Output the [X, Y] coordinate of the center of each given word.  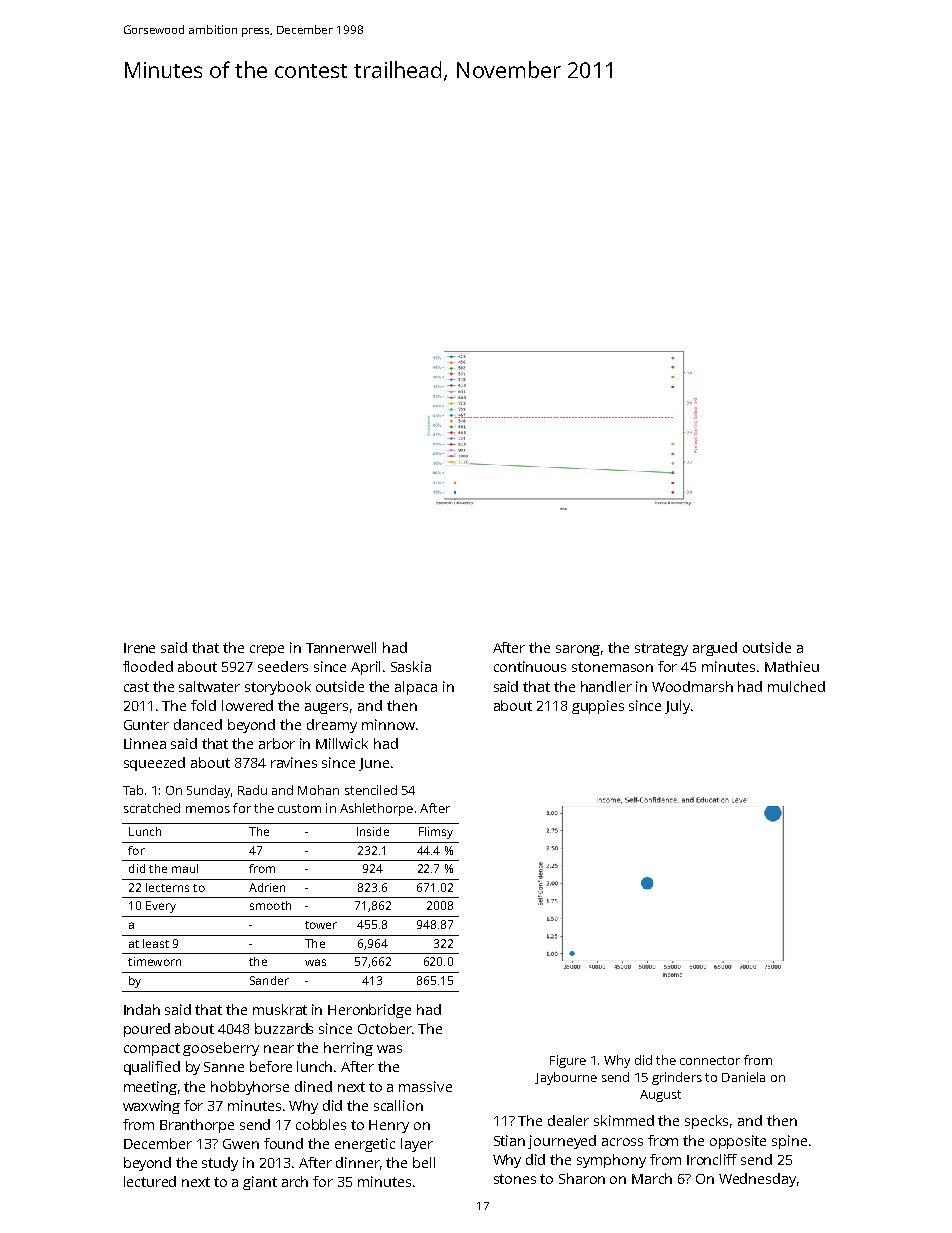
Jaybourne [566, 1078]
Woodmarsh [692, 686]
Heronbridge [369, 1011]
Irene [139, 648]
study [220, 1164]
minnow [388, 724]
